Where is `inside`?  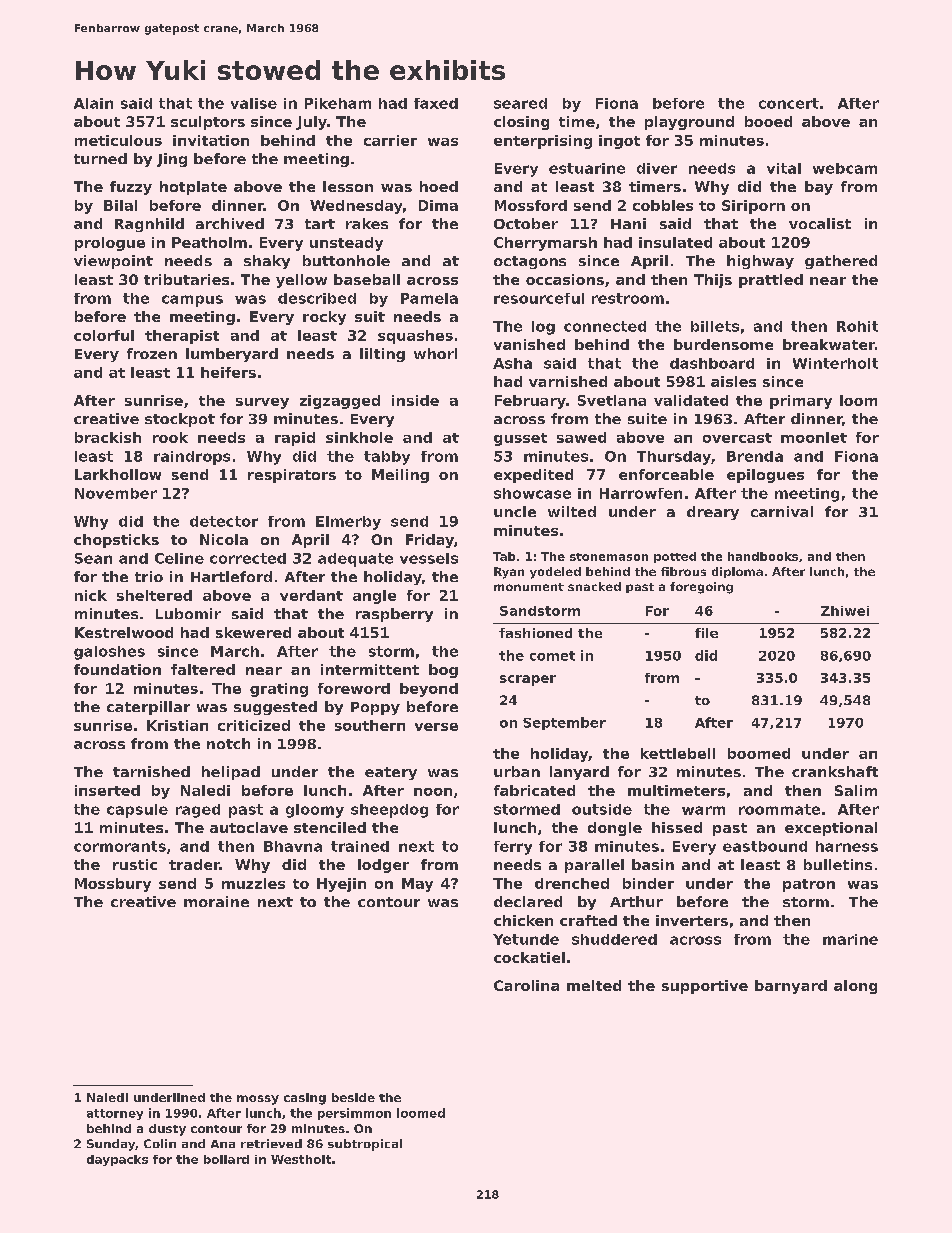
inside is located at coordinates (415, 400).
